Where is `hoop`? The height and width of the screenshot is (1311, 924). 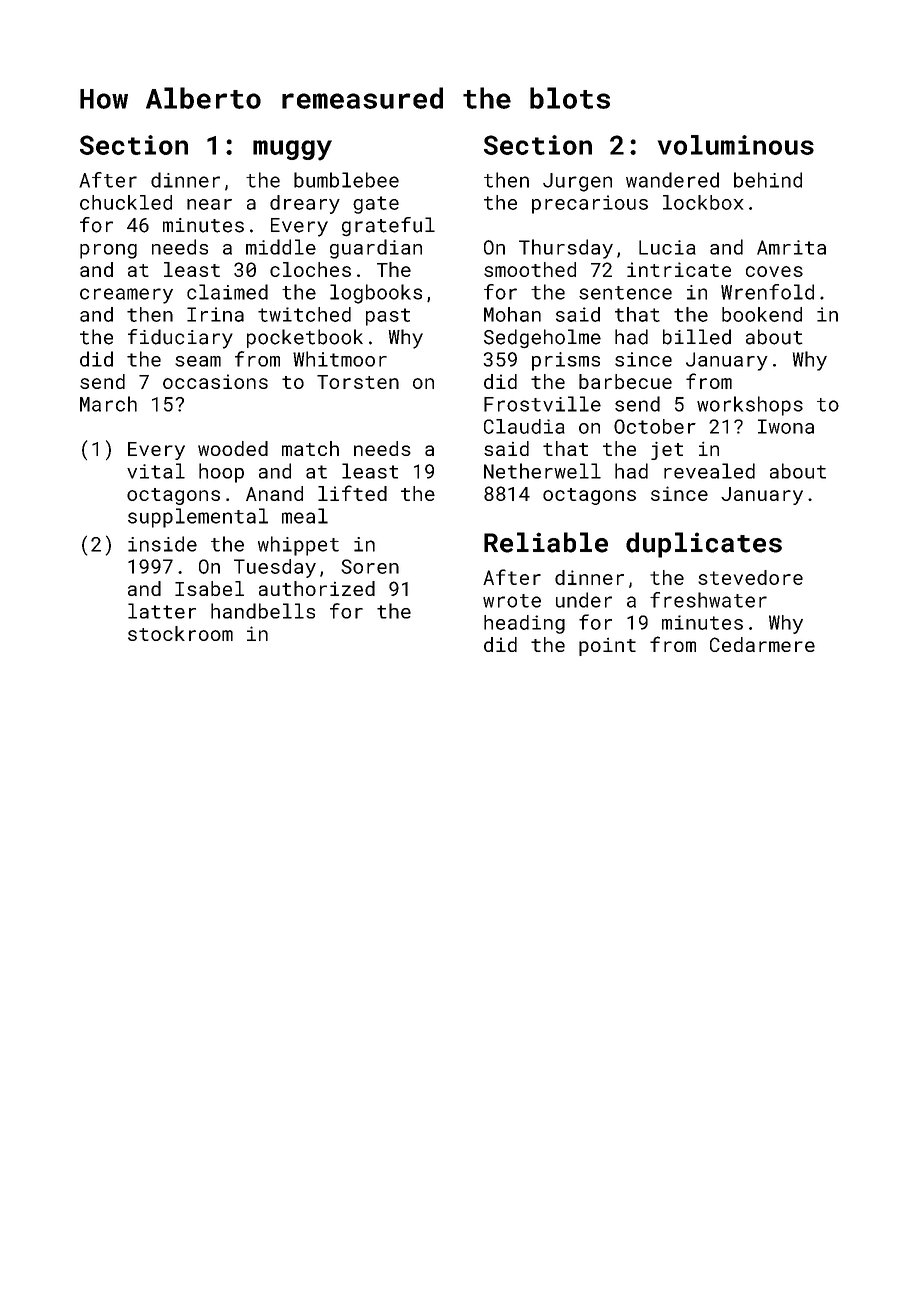
hoop is located at coordinates (221, 473).
